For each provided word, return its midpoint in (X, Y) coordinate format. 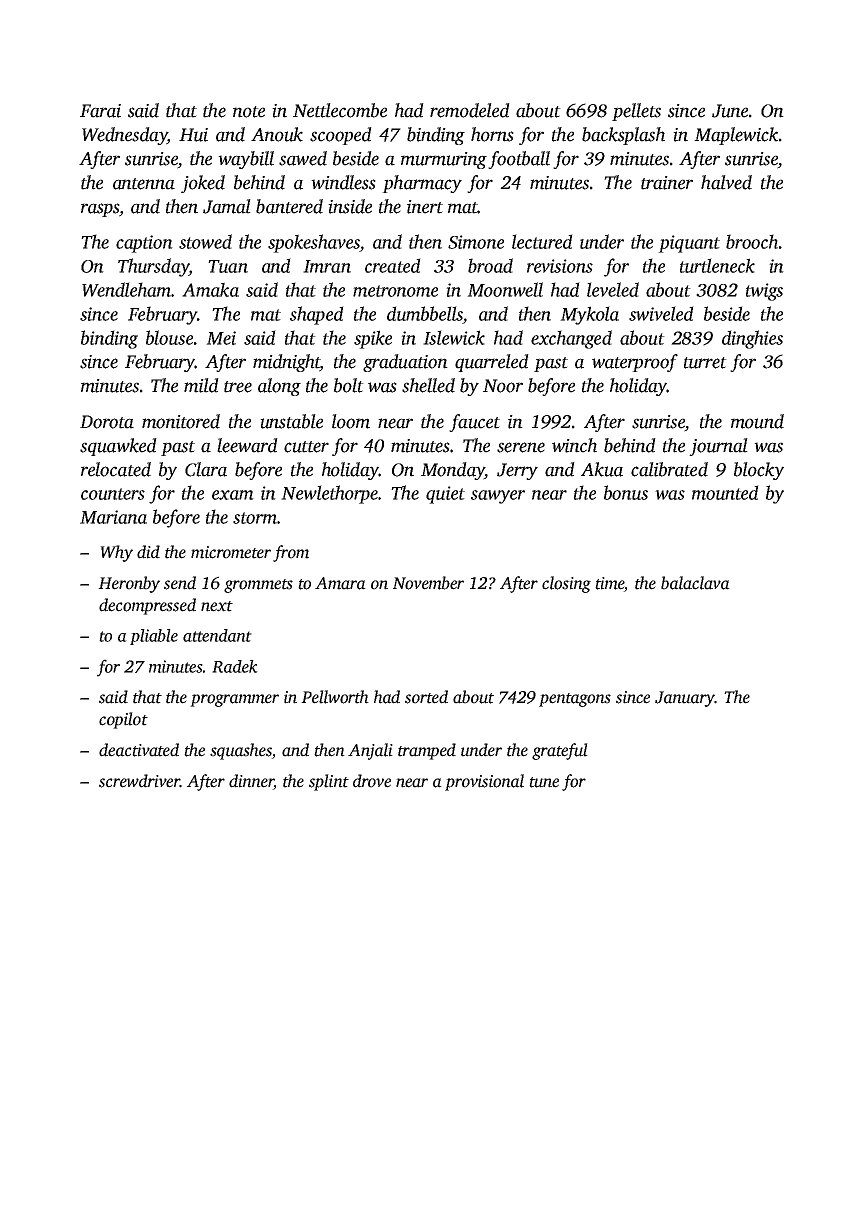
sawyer (498, 497)
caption (144, 244)
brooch (752, 241)
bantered (289, 206)
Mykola (589, 315)
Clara (206, 469)
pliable (154, 637)
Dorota (107, 422)
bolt (349, 385)
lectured (542, 241)
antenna (144, 184)
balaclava (695, 583)
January (685, 699)
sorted (426, 697)
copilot (123, 720)
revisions (560, 266)
